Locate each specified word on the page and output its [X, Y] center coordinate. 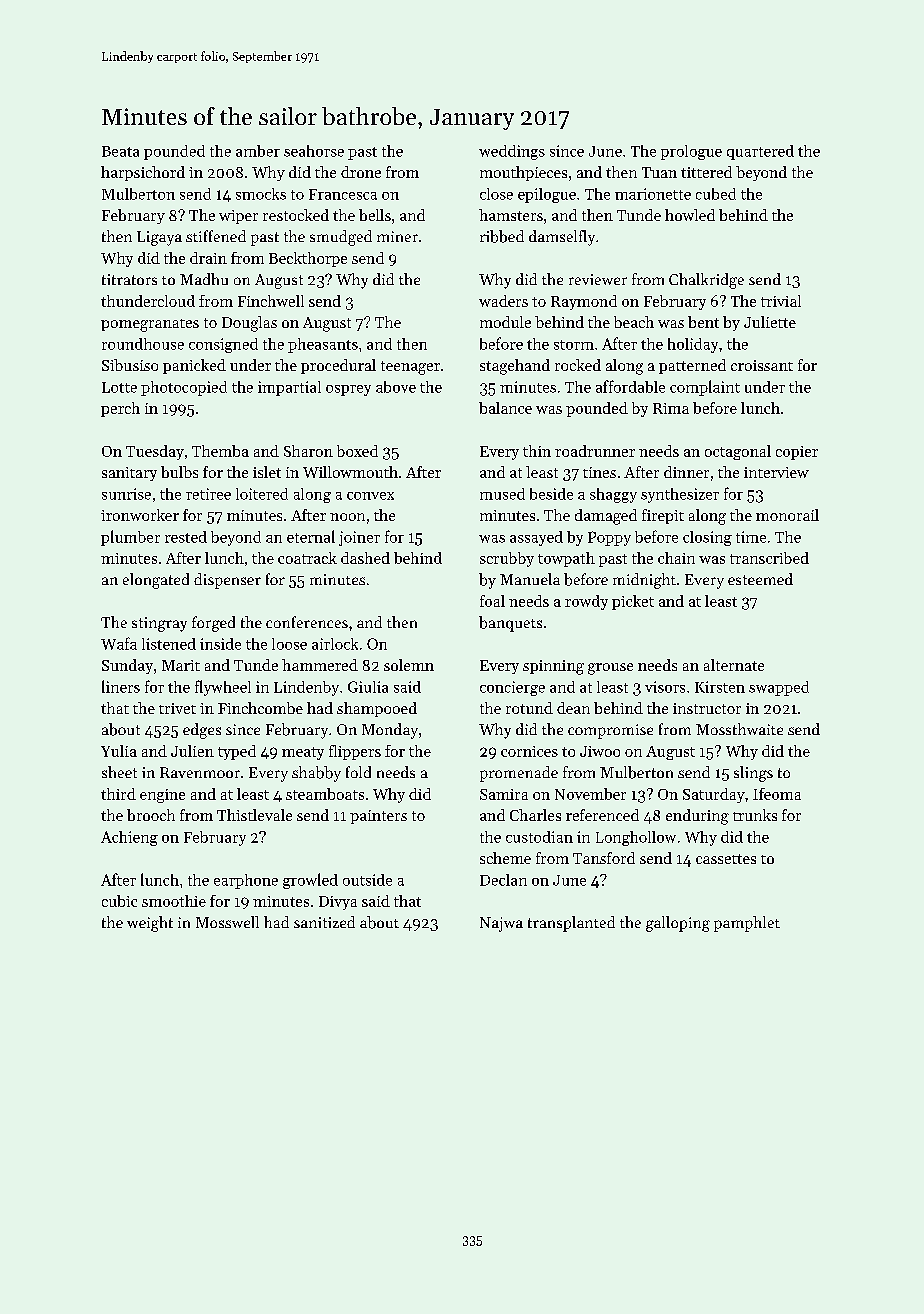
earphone [246, 881]
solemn [409, 665]
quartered [760, 152]
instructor [707, 708]
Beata [120, 151]
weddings [512, 152]
